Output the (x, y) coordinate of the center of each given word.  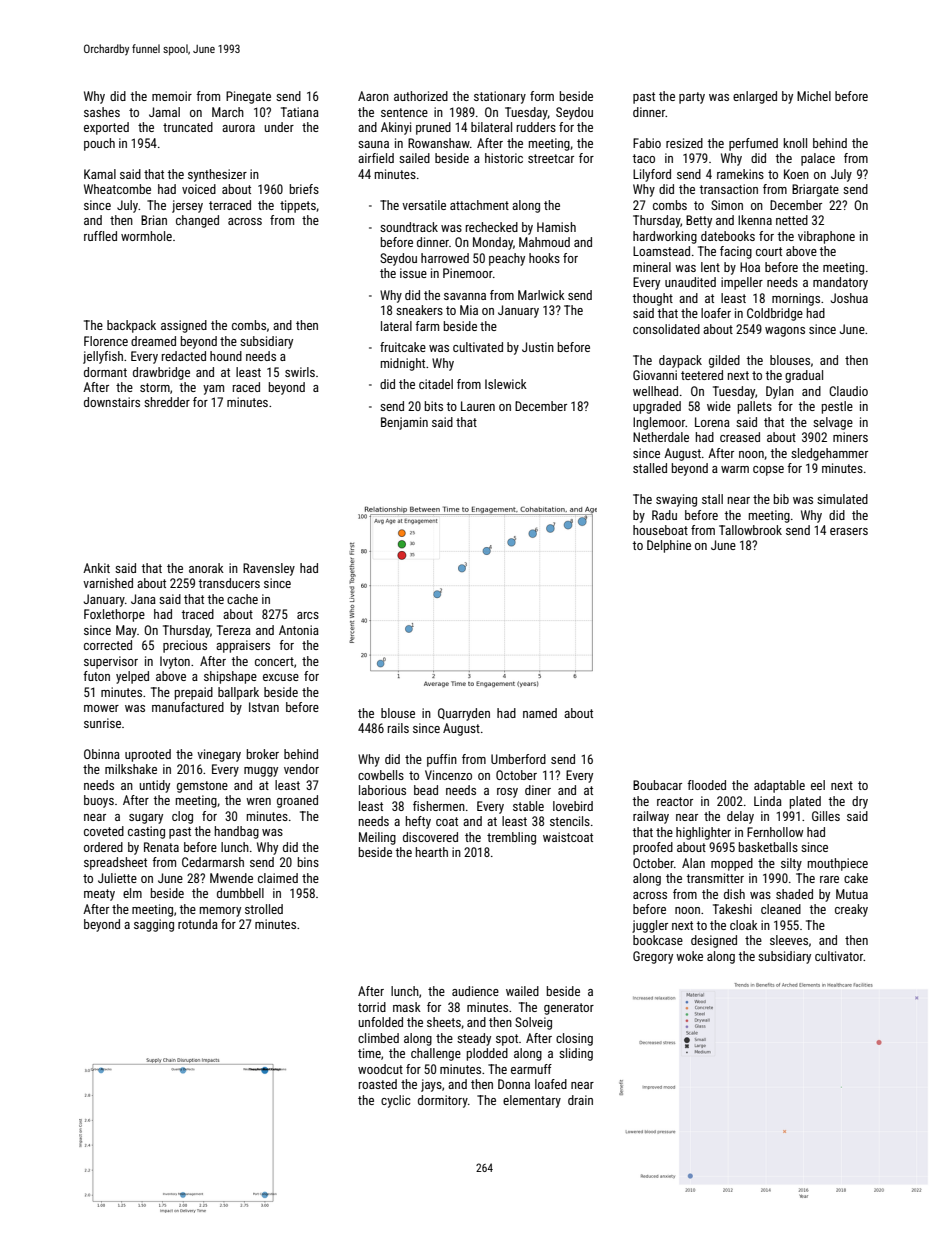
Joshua (849, 298)
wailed (522, 991)
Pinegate (248, 97)
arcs (308, 615)
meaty (99, 895)
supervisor (111, 662)
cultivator (839, 956)
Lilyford (652, 175)
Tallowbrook (750, 530)
